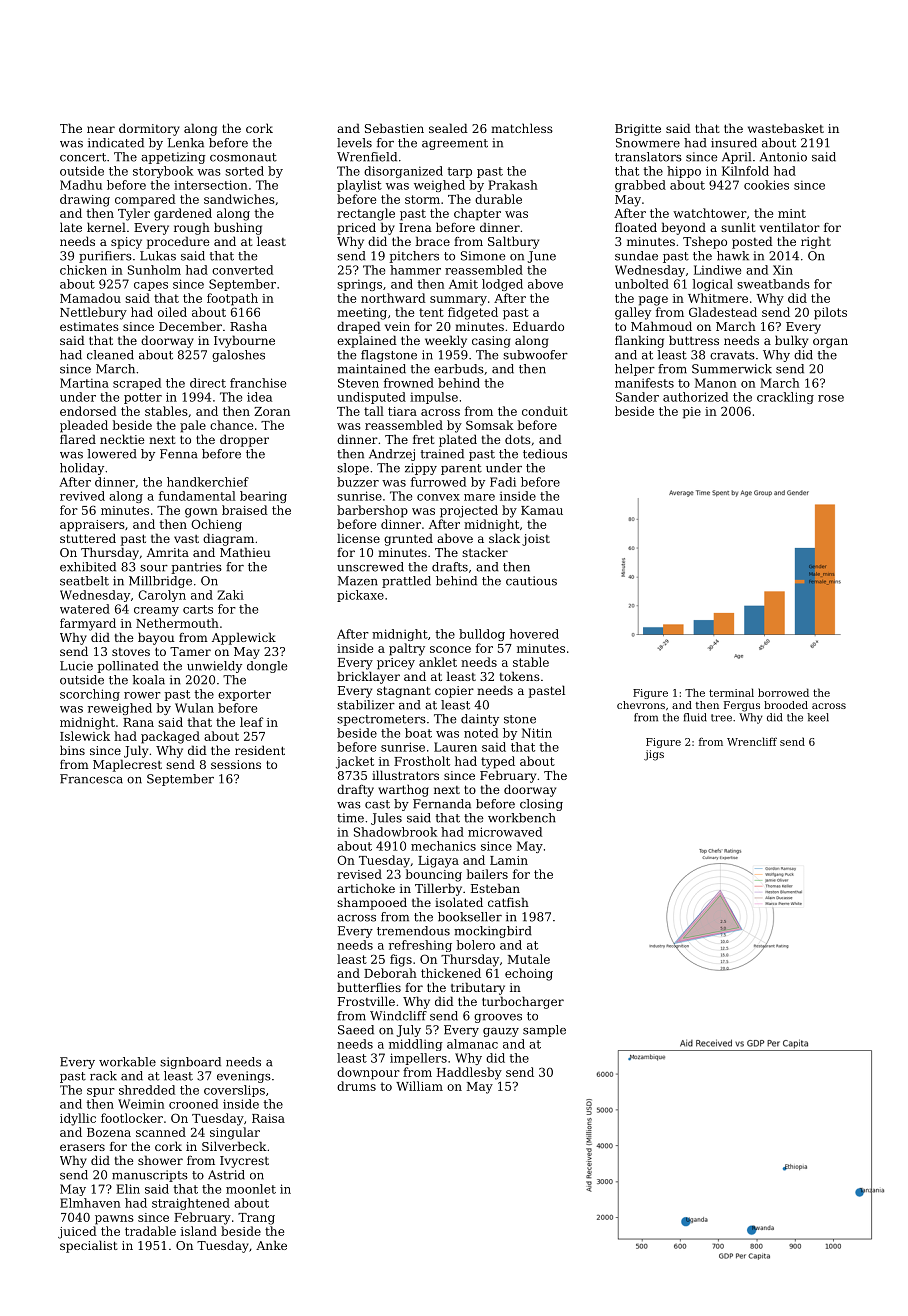 This screenshot has width=908, height=1316. I want to click on keel, so click(818, 717).
